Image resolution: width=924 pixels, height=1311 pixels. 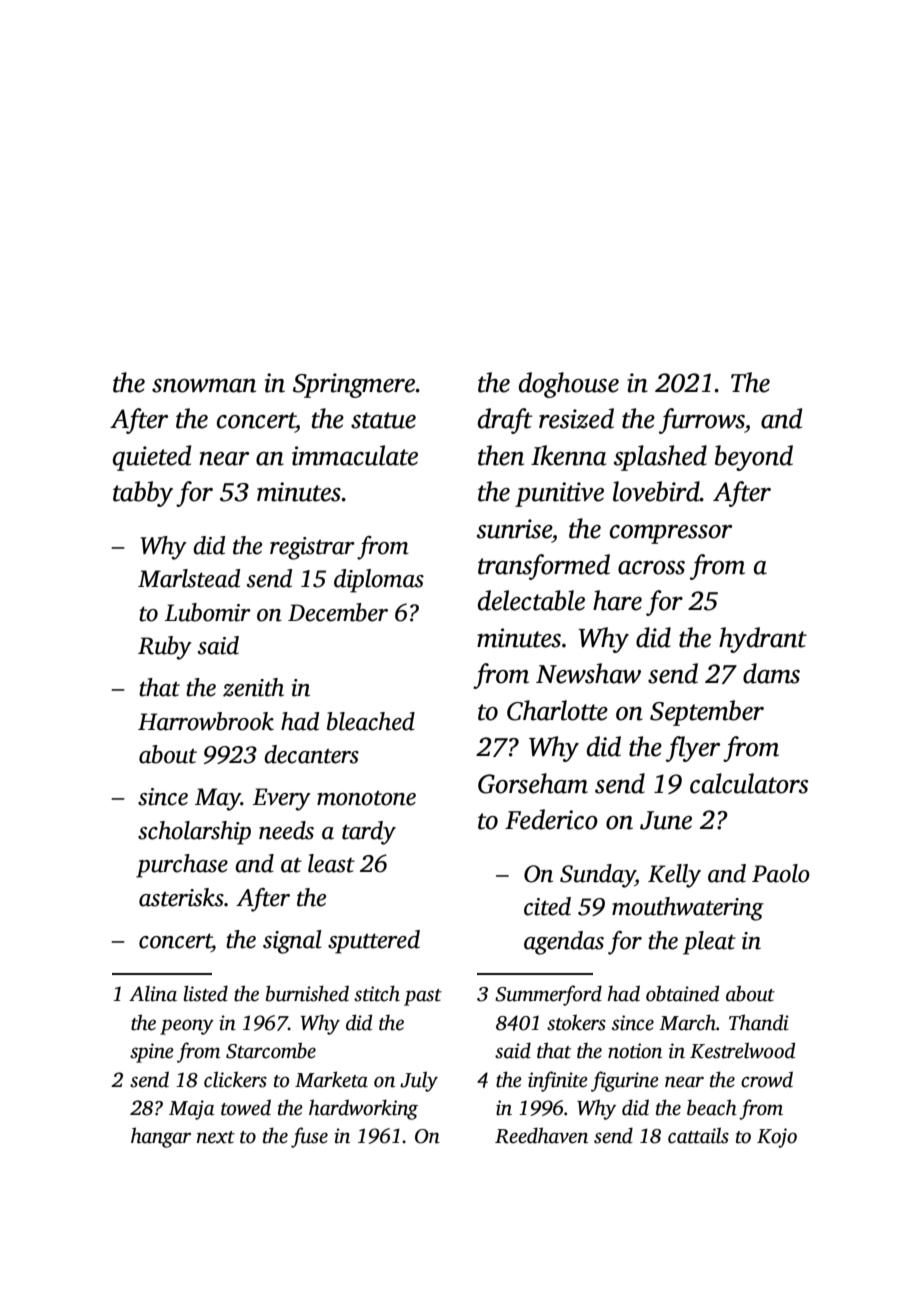 What do you see at coordinates (541, 1135) in the image?
I see `Reedhaven` at bounding box center [541, 1135].
